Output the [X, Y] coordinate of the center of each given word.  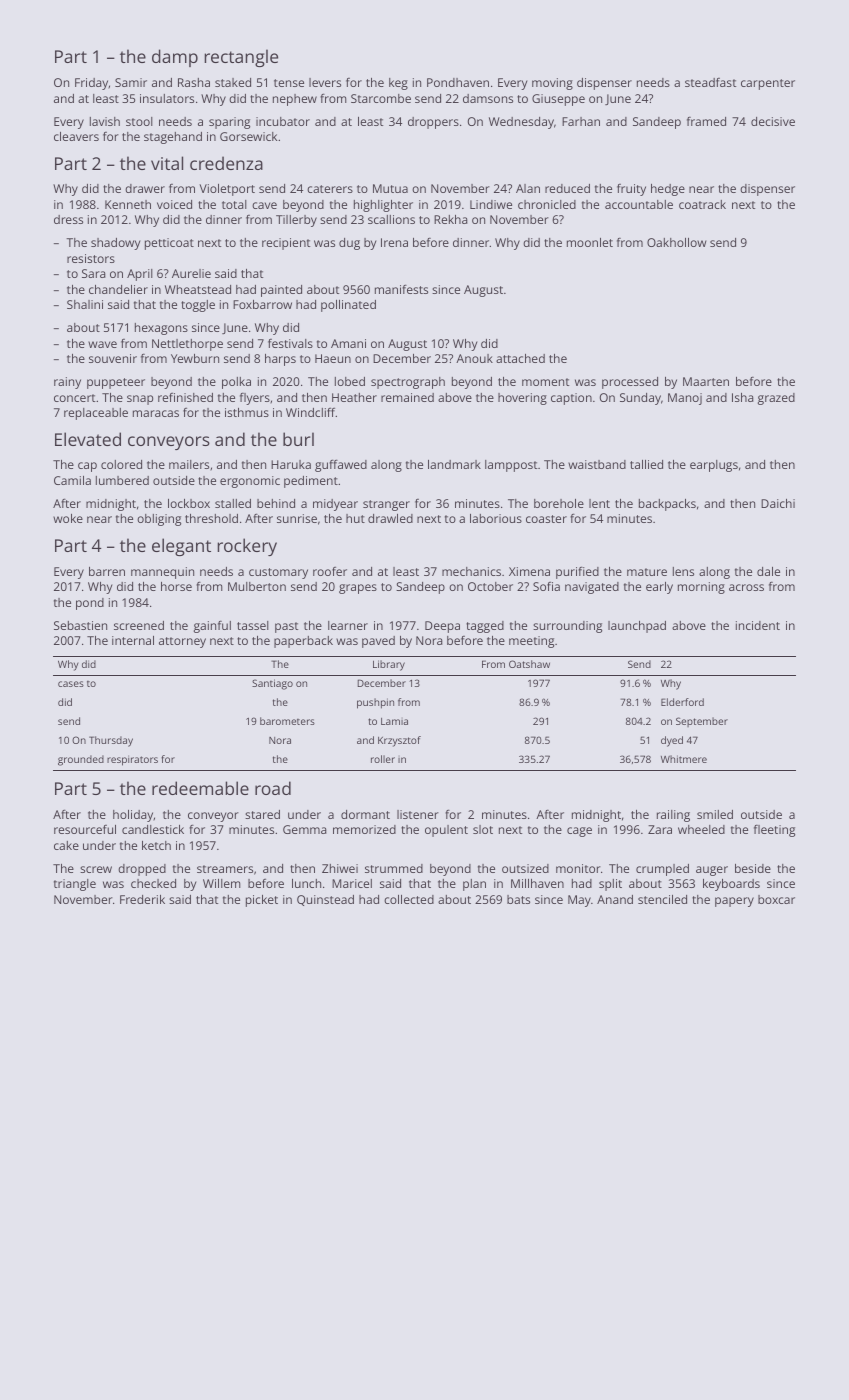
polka [236, 383]
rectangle [241, 58]
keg [398, 84]
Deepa [442, 627]
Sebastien [80, 625]
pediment [311, 482]
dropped [142, 870]
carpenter [768, 84]
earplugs [714, 466]
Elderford [682, 702]
